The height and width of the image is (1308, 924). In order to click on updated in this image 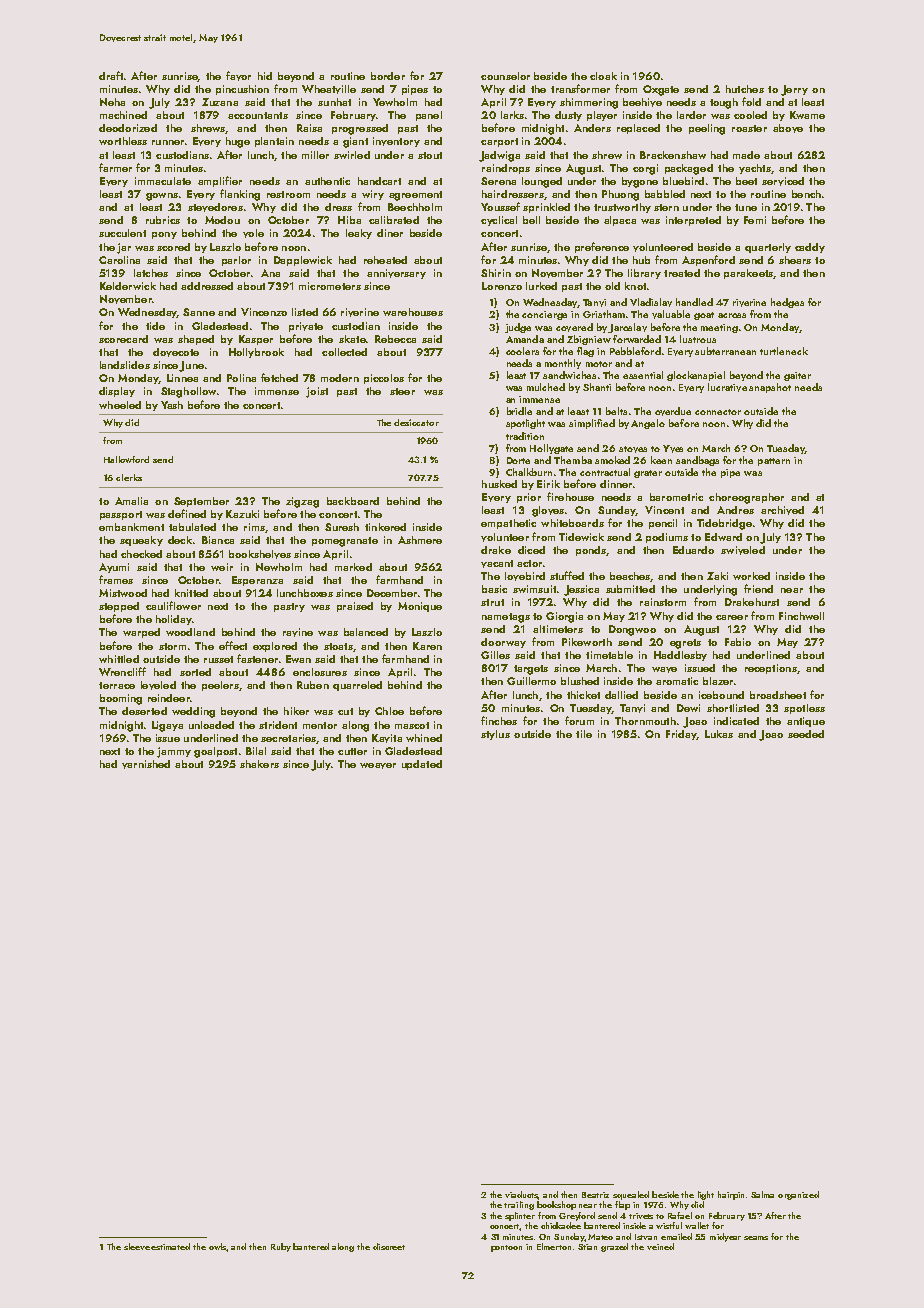, I will do `click(422, 765)`.
